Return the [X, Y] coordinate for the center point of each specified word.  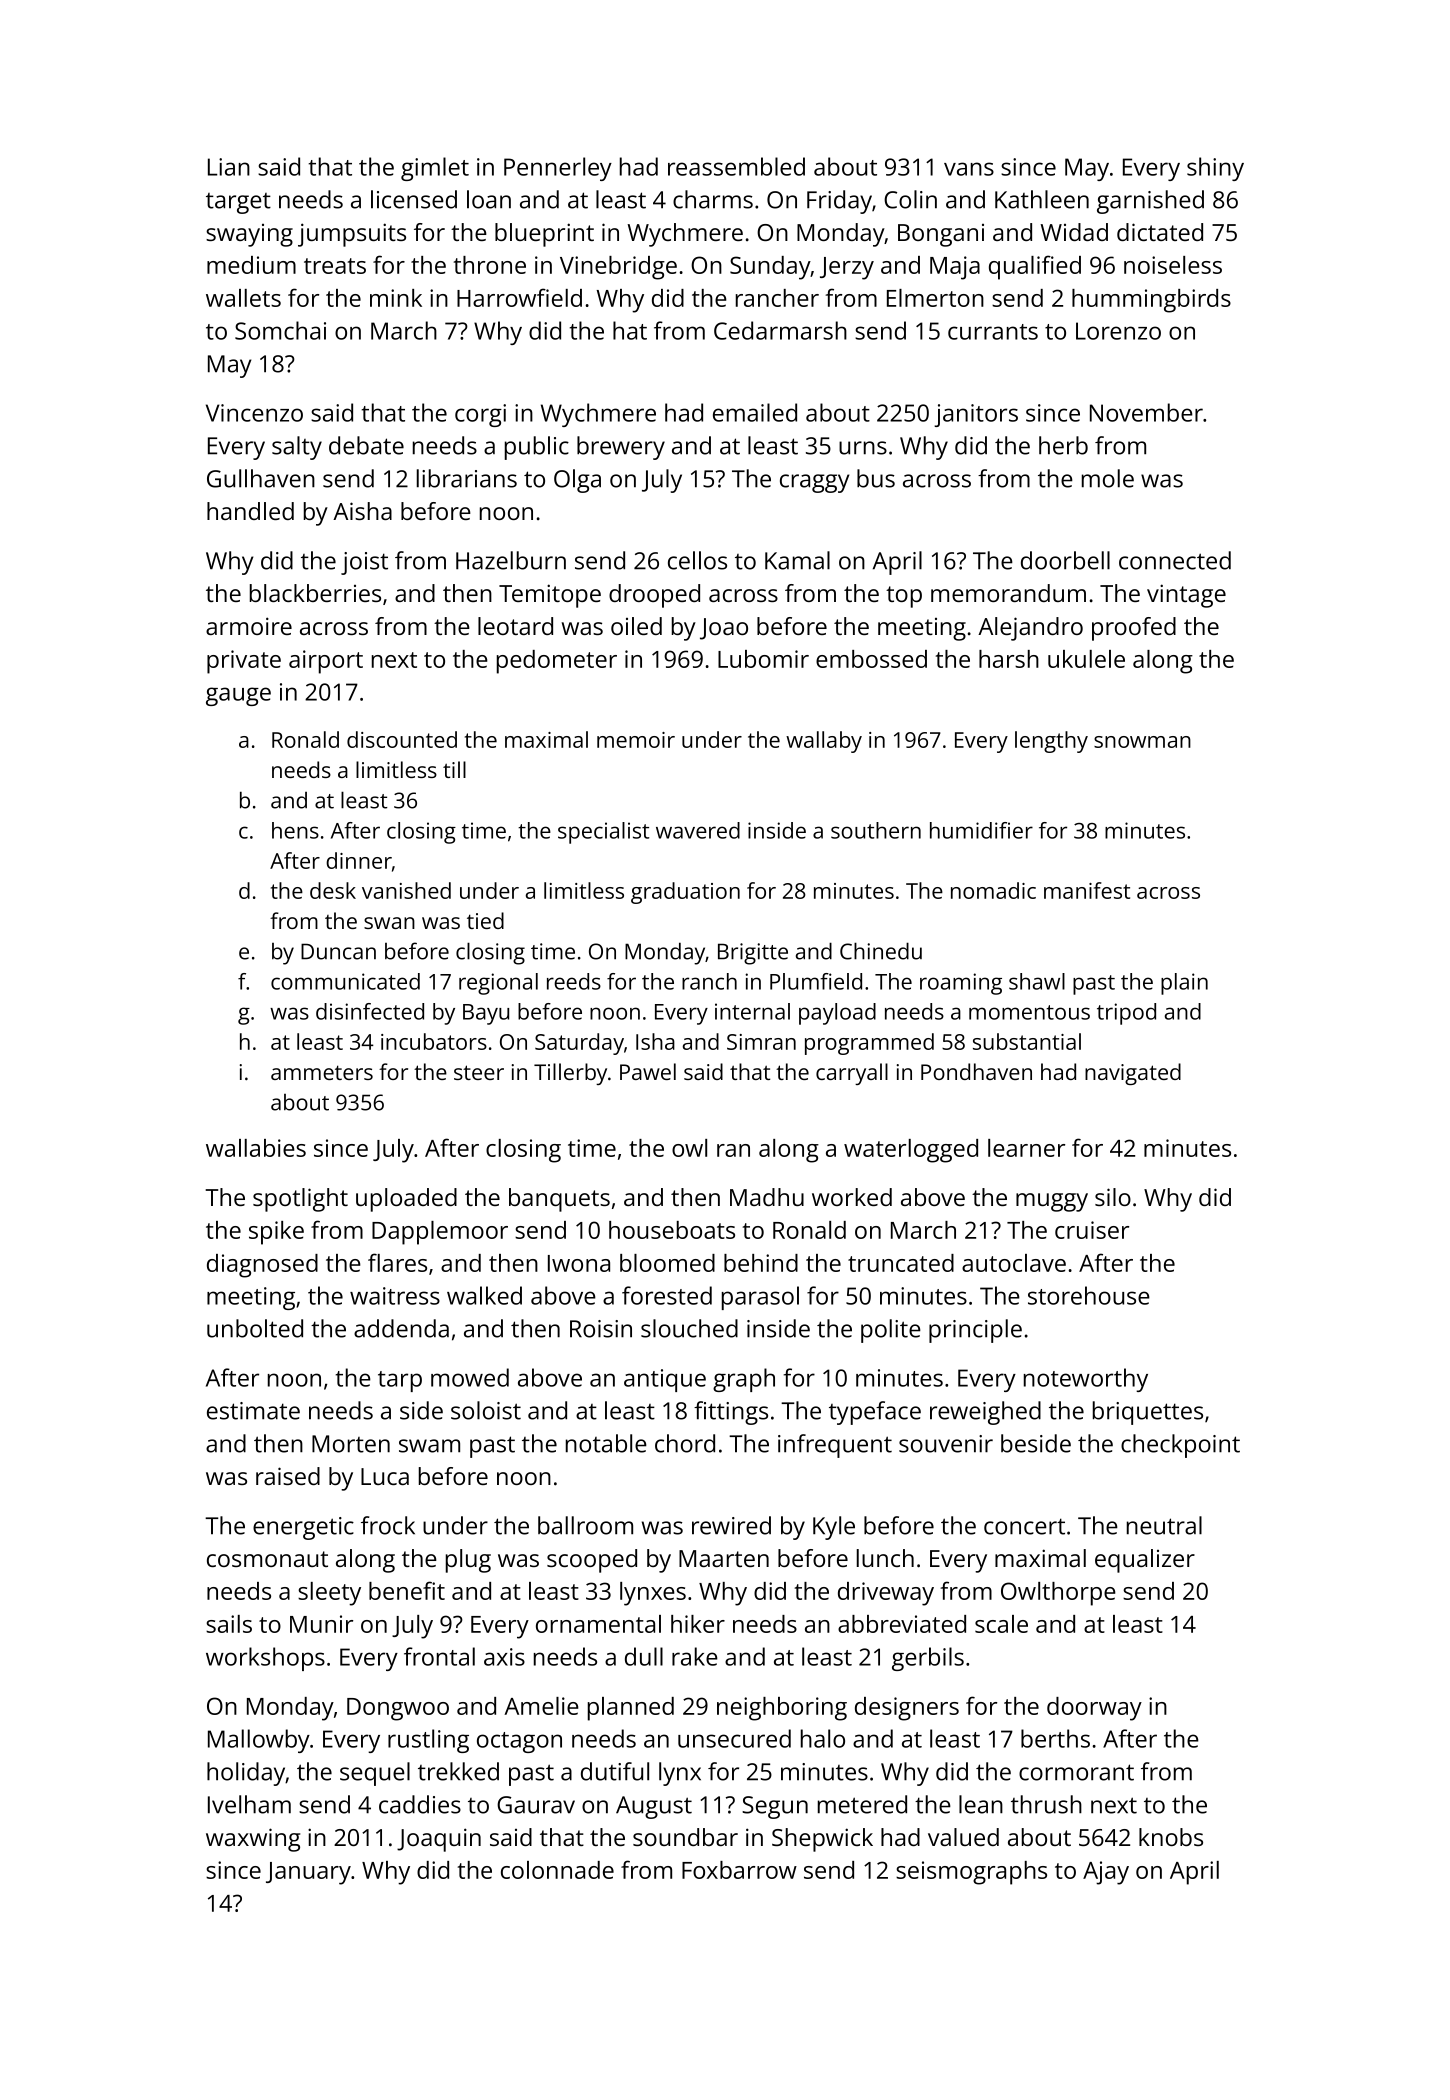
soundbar [685, 1837]
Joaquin [439, 1840]
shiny [1215, 169]
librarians [467, 478]
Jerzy [847, 268]
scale [1001, 1624]
